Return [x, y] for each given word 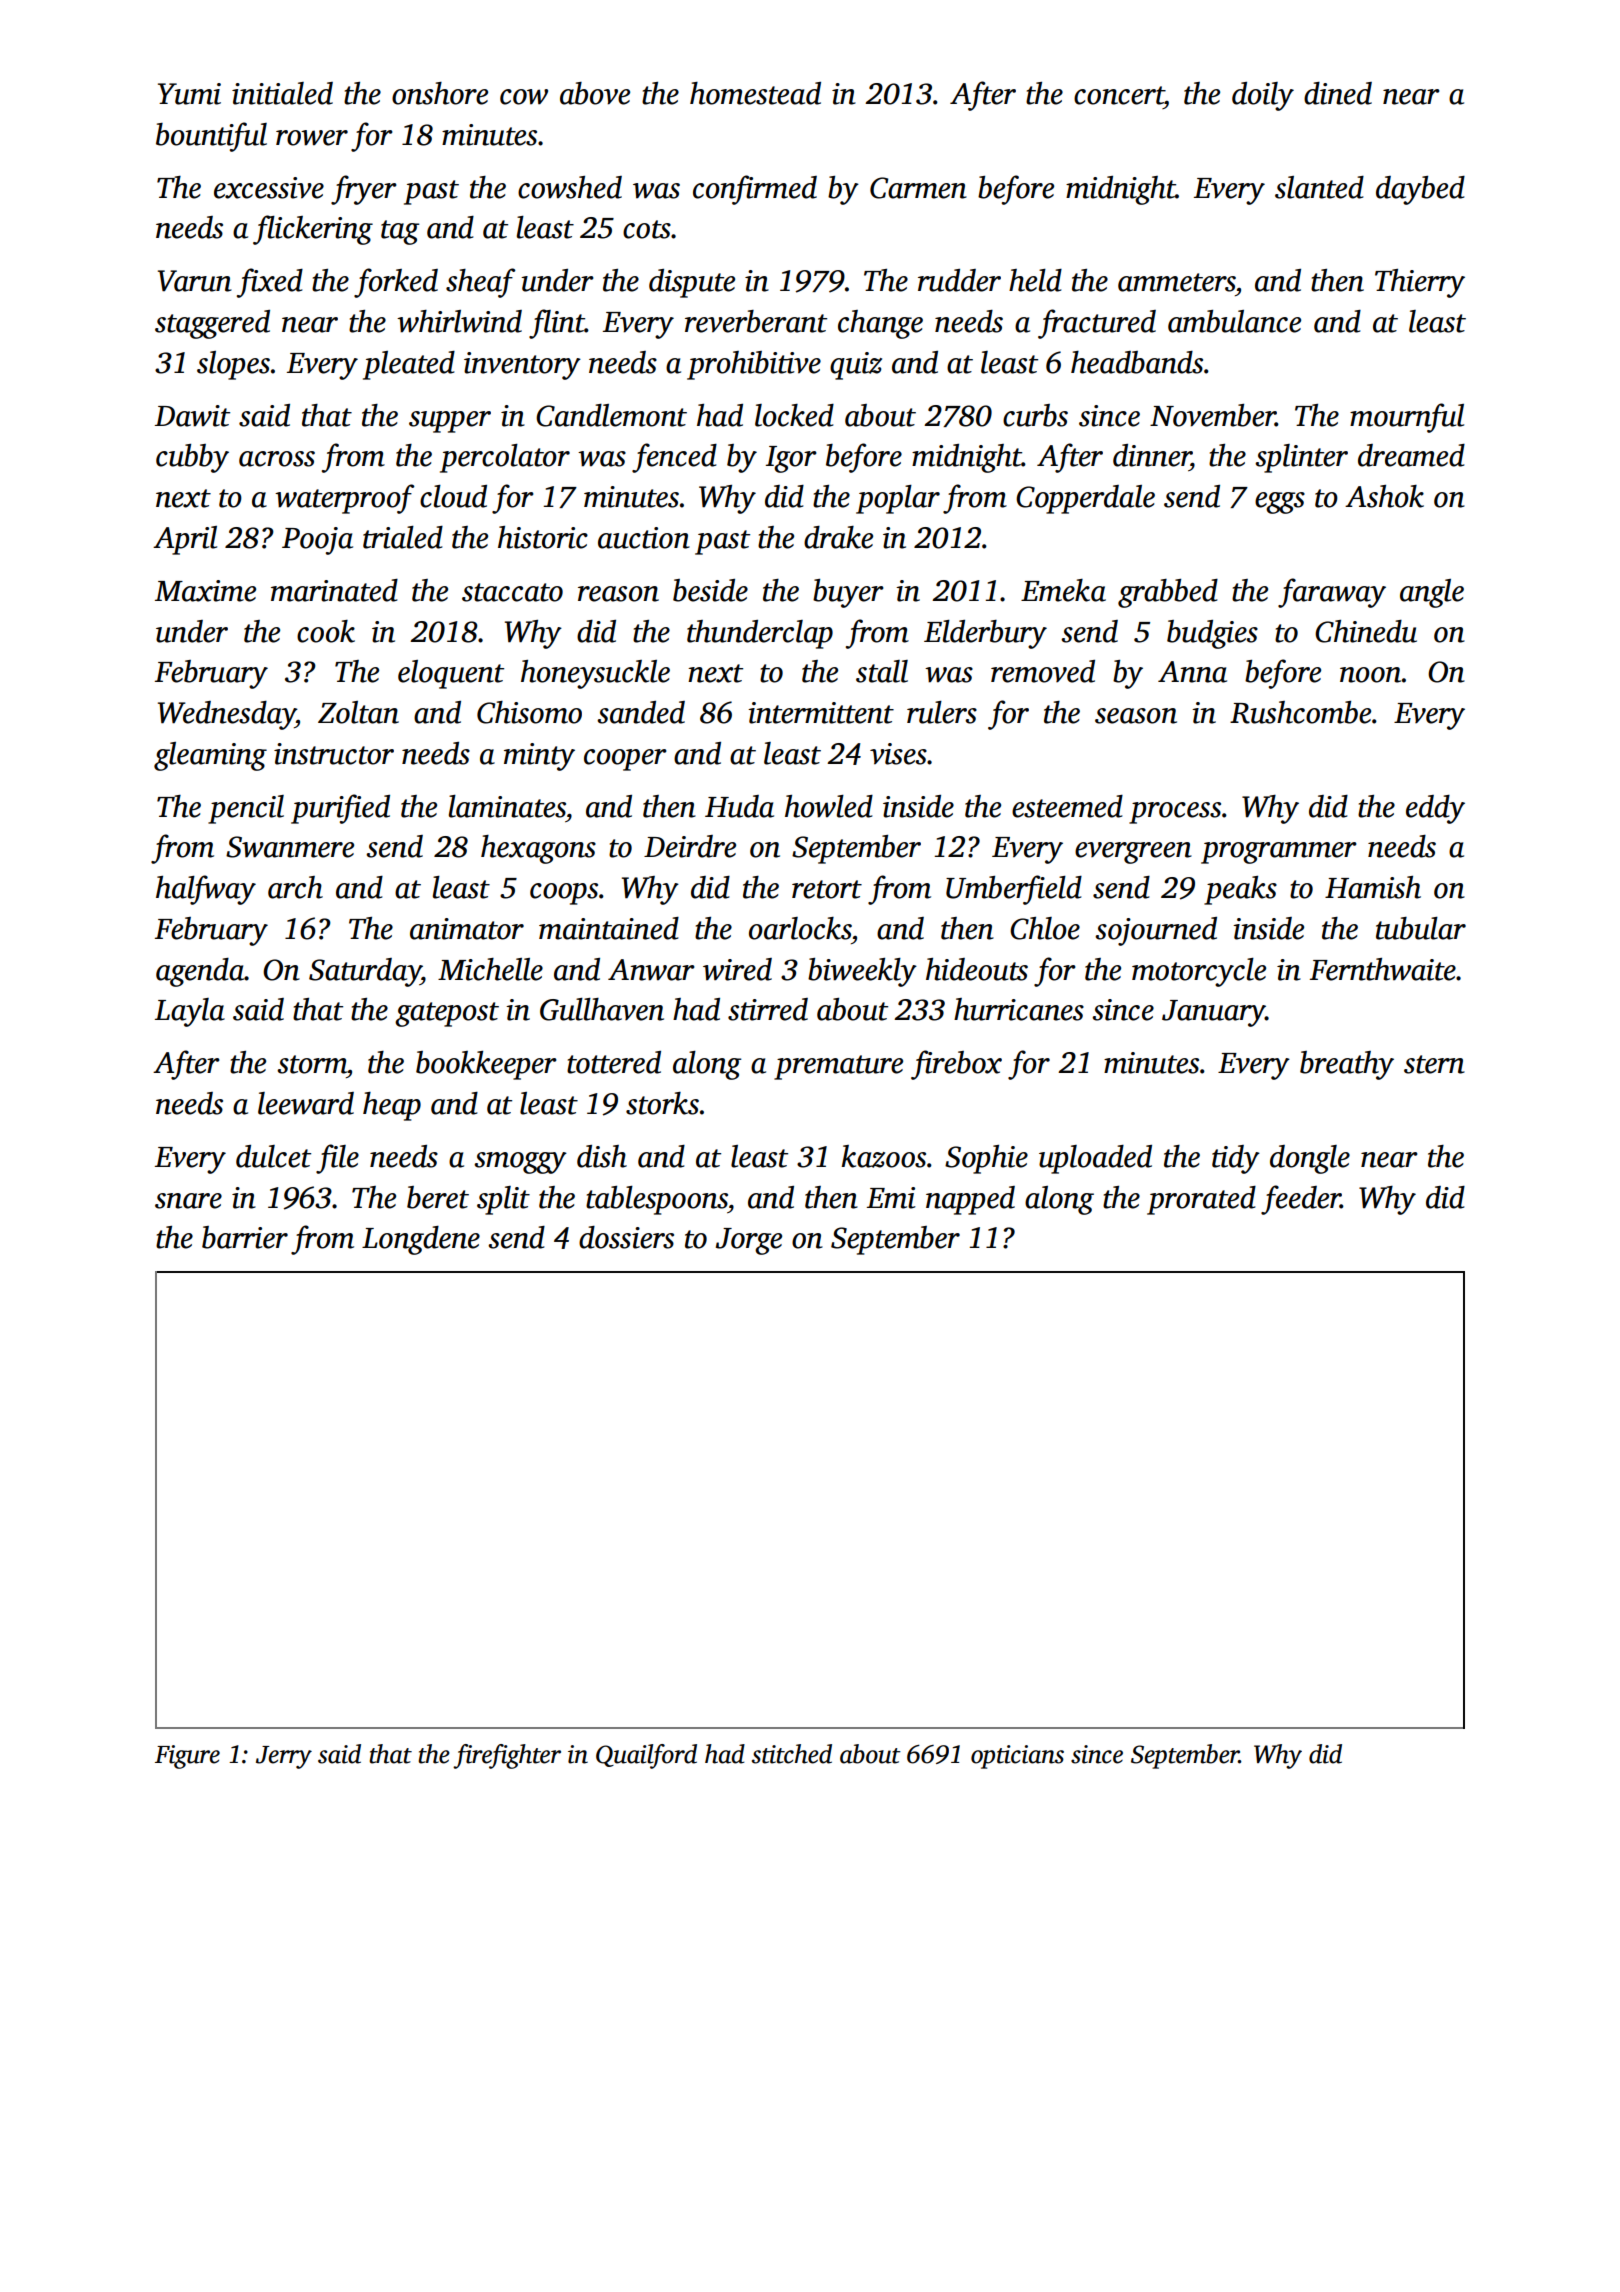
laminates [507, 806]
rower [312, 138]
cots [647, 229]
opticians [1017, 1757]
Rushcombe [1300, 712]
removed [1043, 671]
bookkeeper [486, 1065]
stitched [792, 1754]
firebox [956, 1065]
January [1213, 1013]
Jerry [284, 1757]
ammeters [1177, 282]
